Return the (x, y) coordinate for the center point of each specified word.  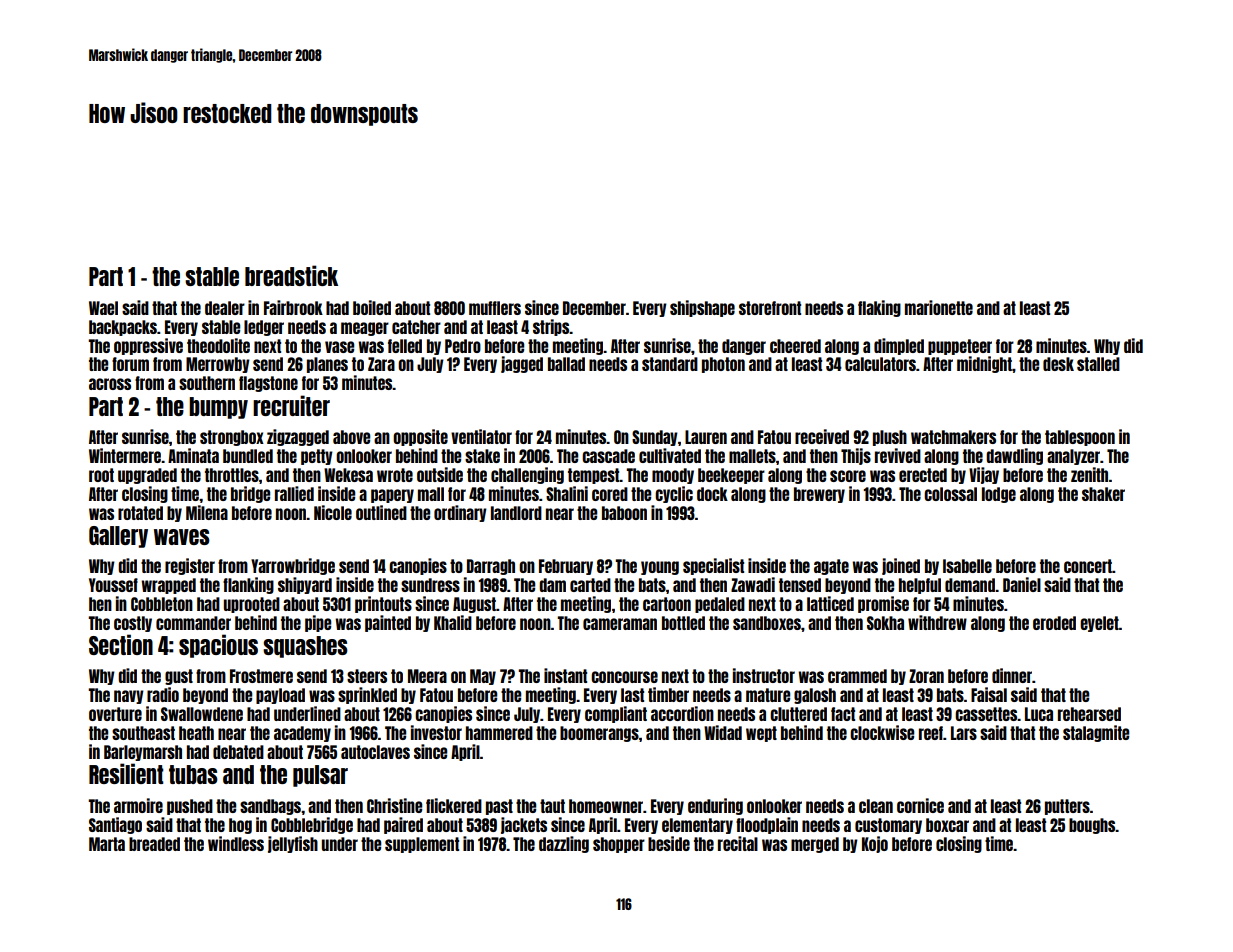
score (848, 476)
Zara (381, 364)
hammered (499, 733)
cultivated (670, 455)
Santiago (115, 825)
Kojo (875, 844)
